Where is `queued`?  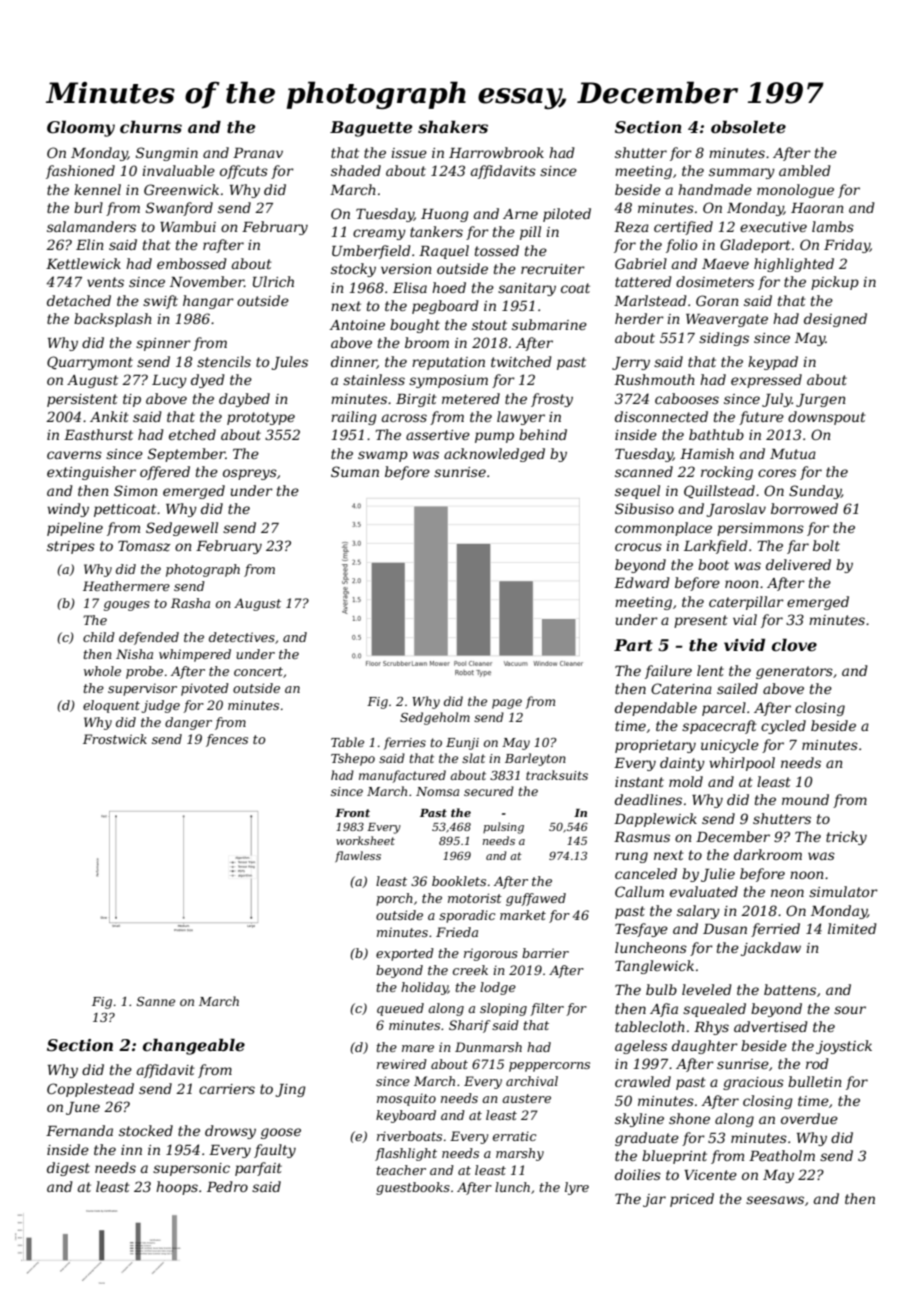
queued is located at coordinates (400, 1009).
